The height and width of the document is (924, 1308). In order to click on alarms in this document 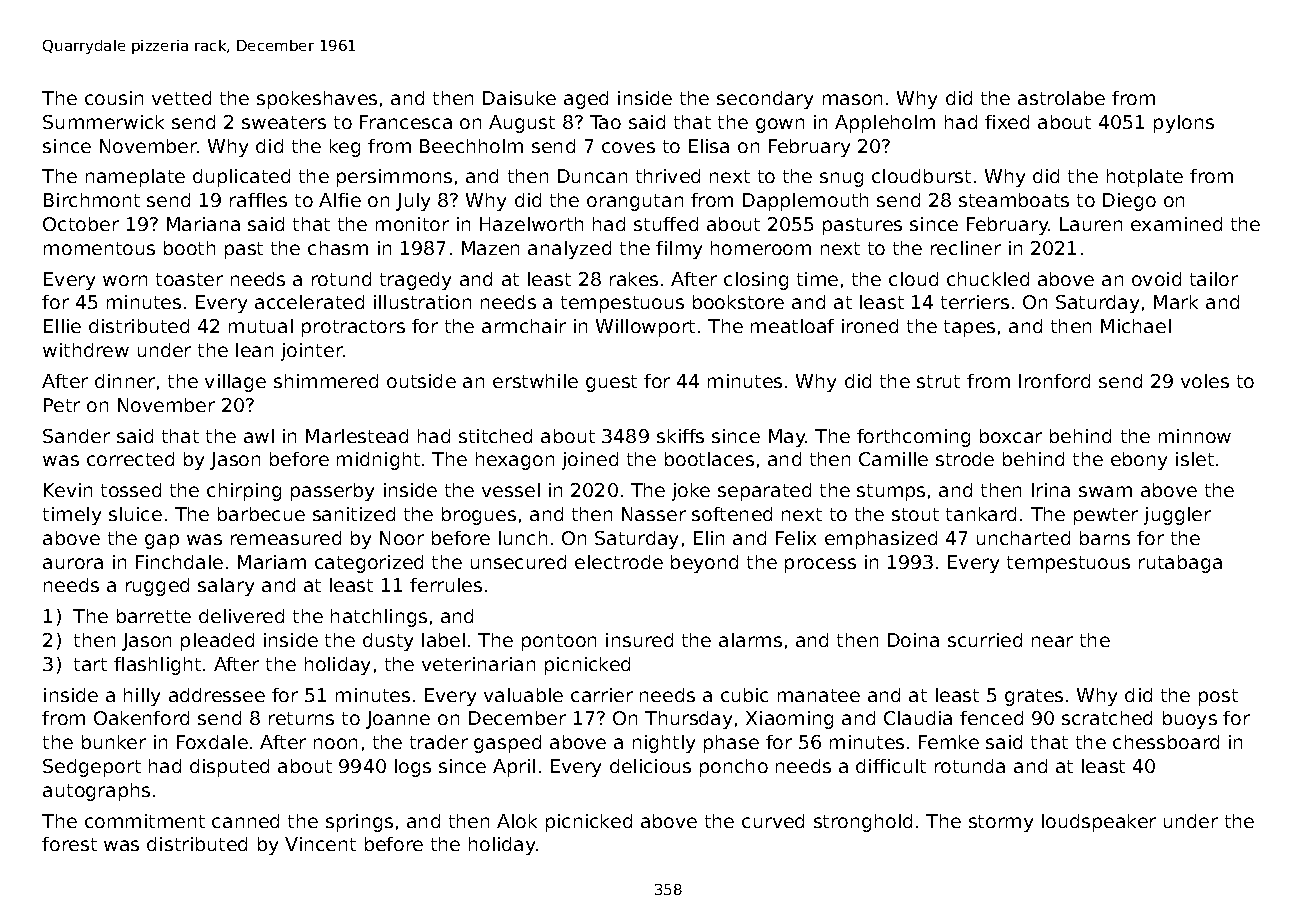, I will do `click(750, 640)`.
